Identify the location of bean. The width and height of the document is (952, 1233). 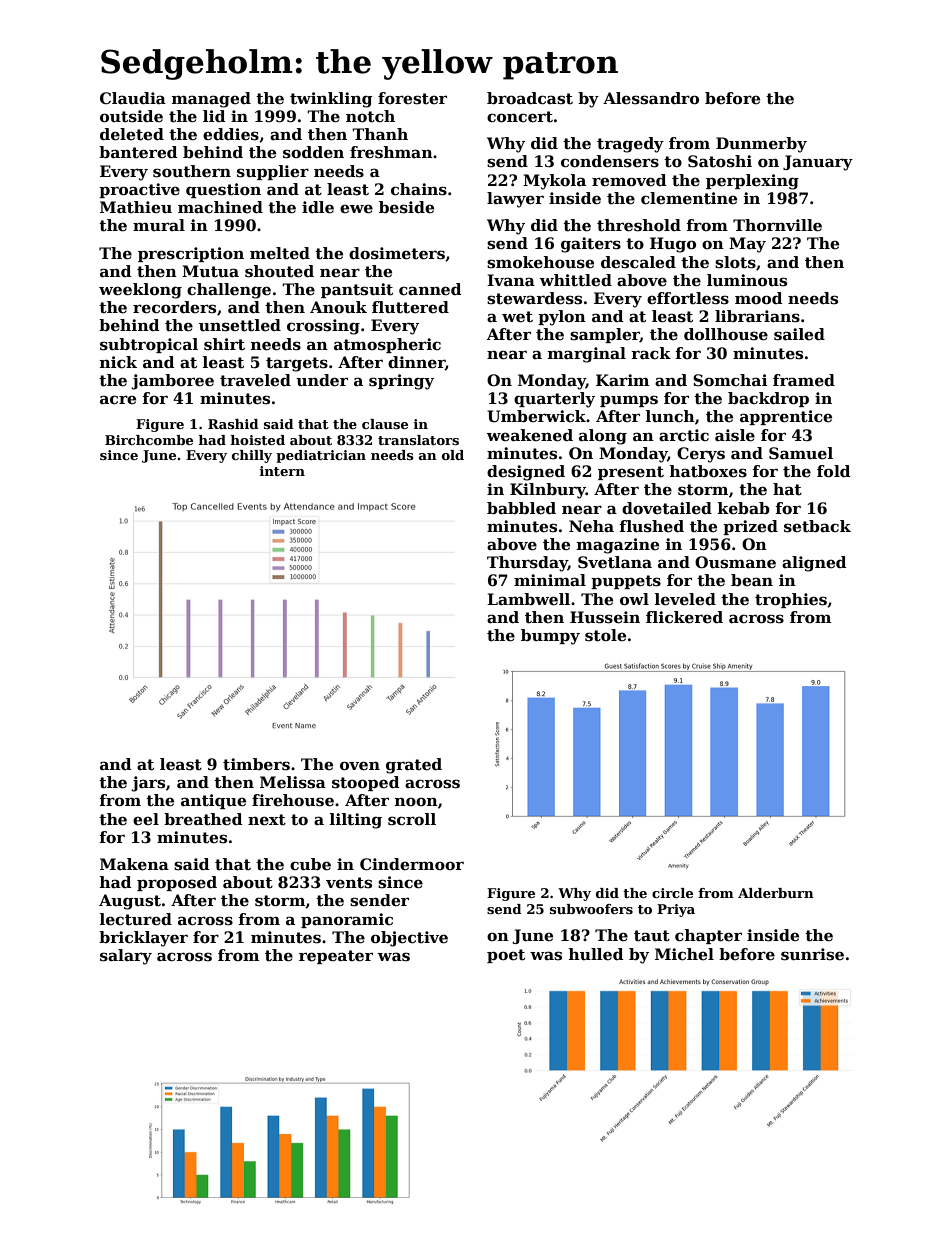
(752, 580).
